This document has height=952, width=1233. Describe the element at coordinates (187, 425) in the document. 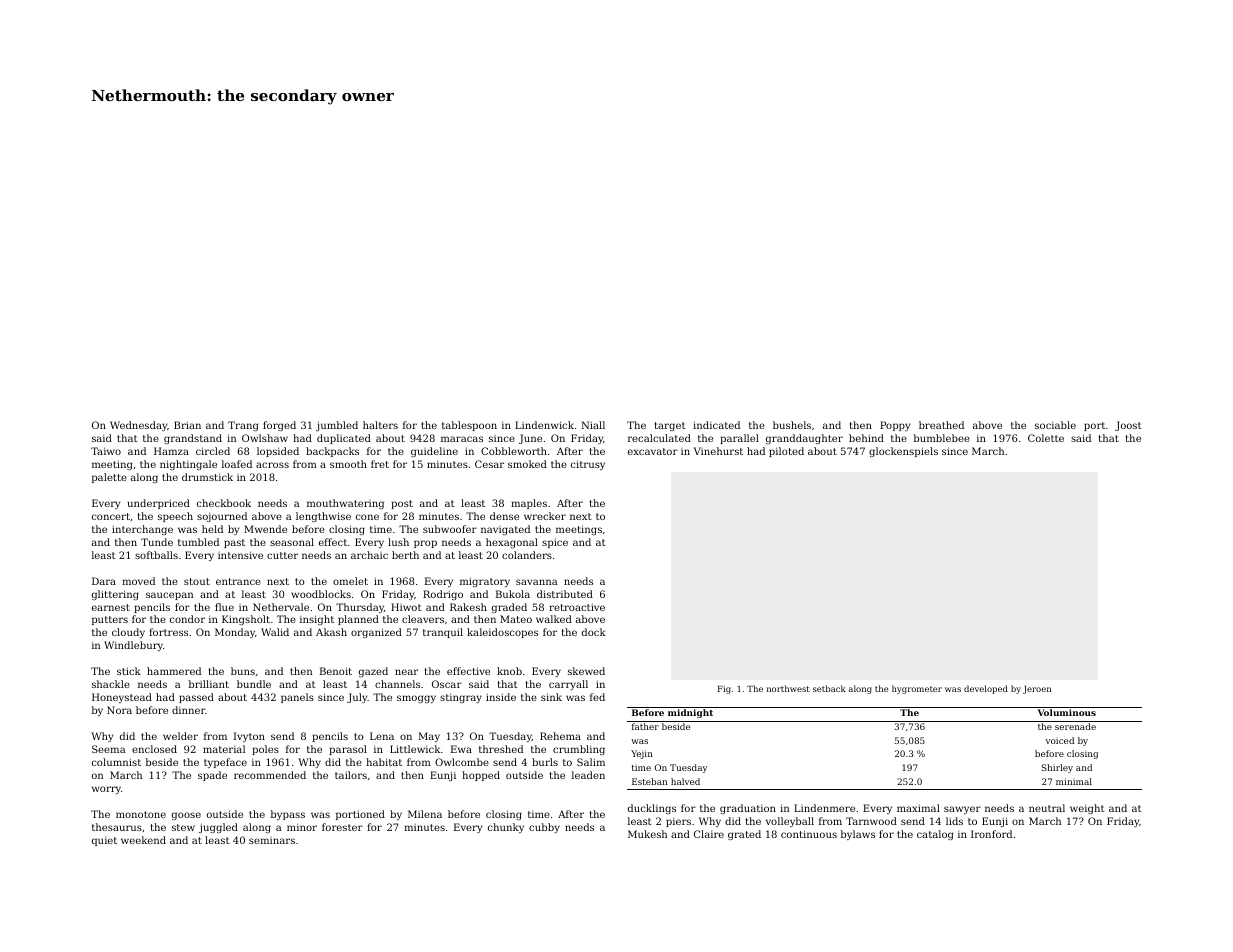

I see `Brian` at that location.
